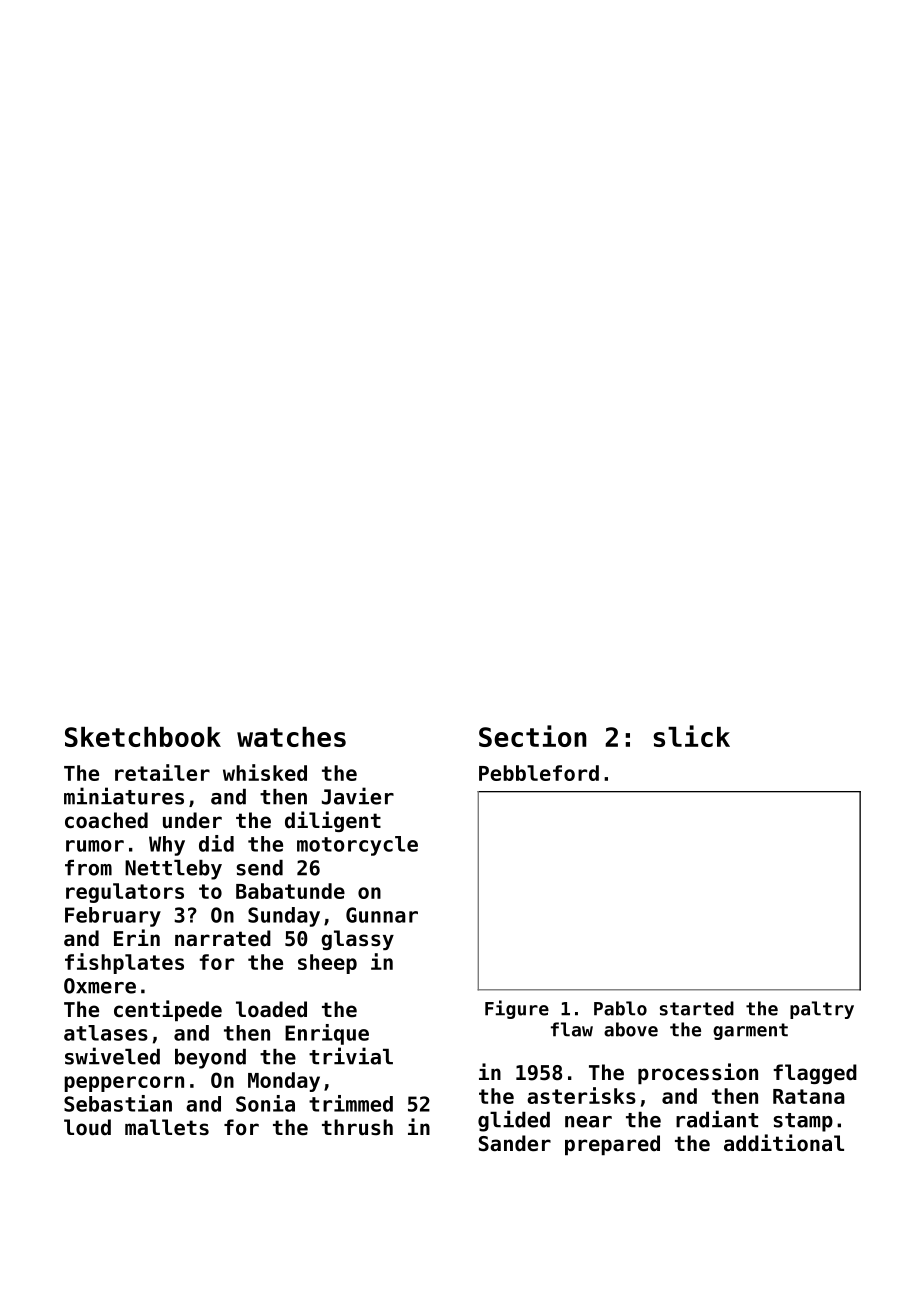 The width and height of the screenshot is (924, 1311). Describe the element at coordinates (351, 1103) in the screenshot. I see `trimmed` at that location.
